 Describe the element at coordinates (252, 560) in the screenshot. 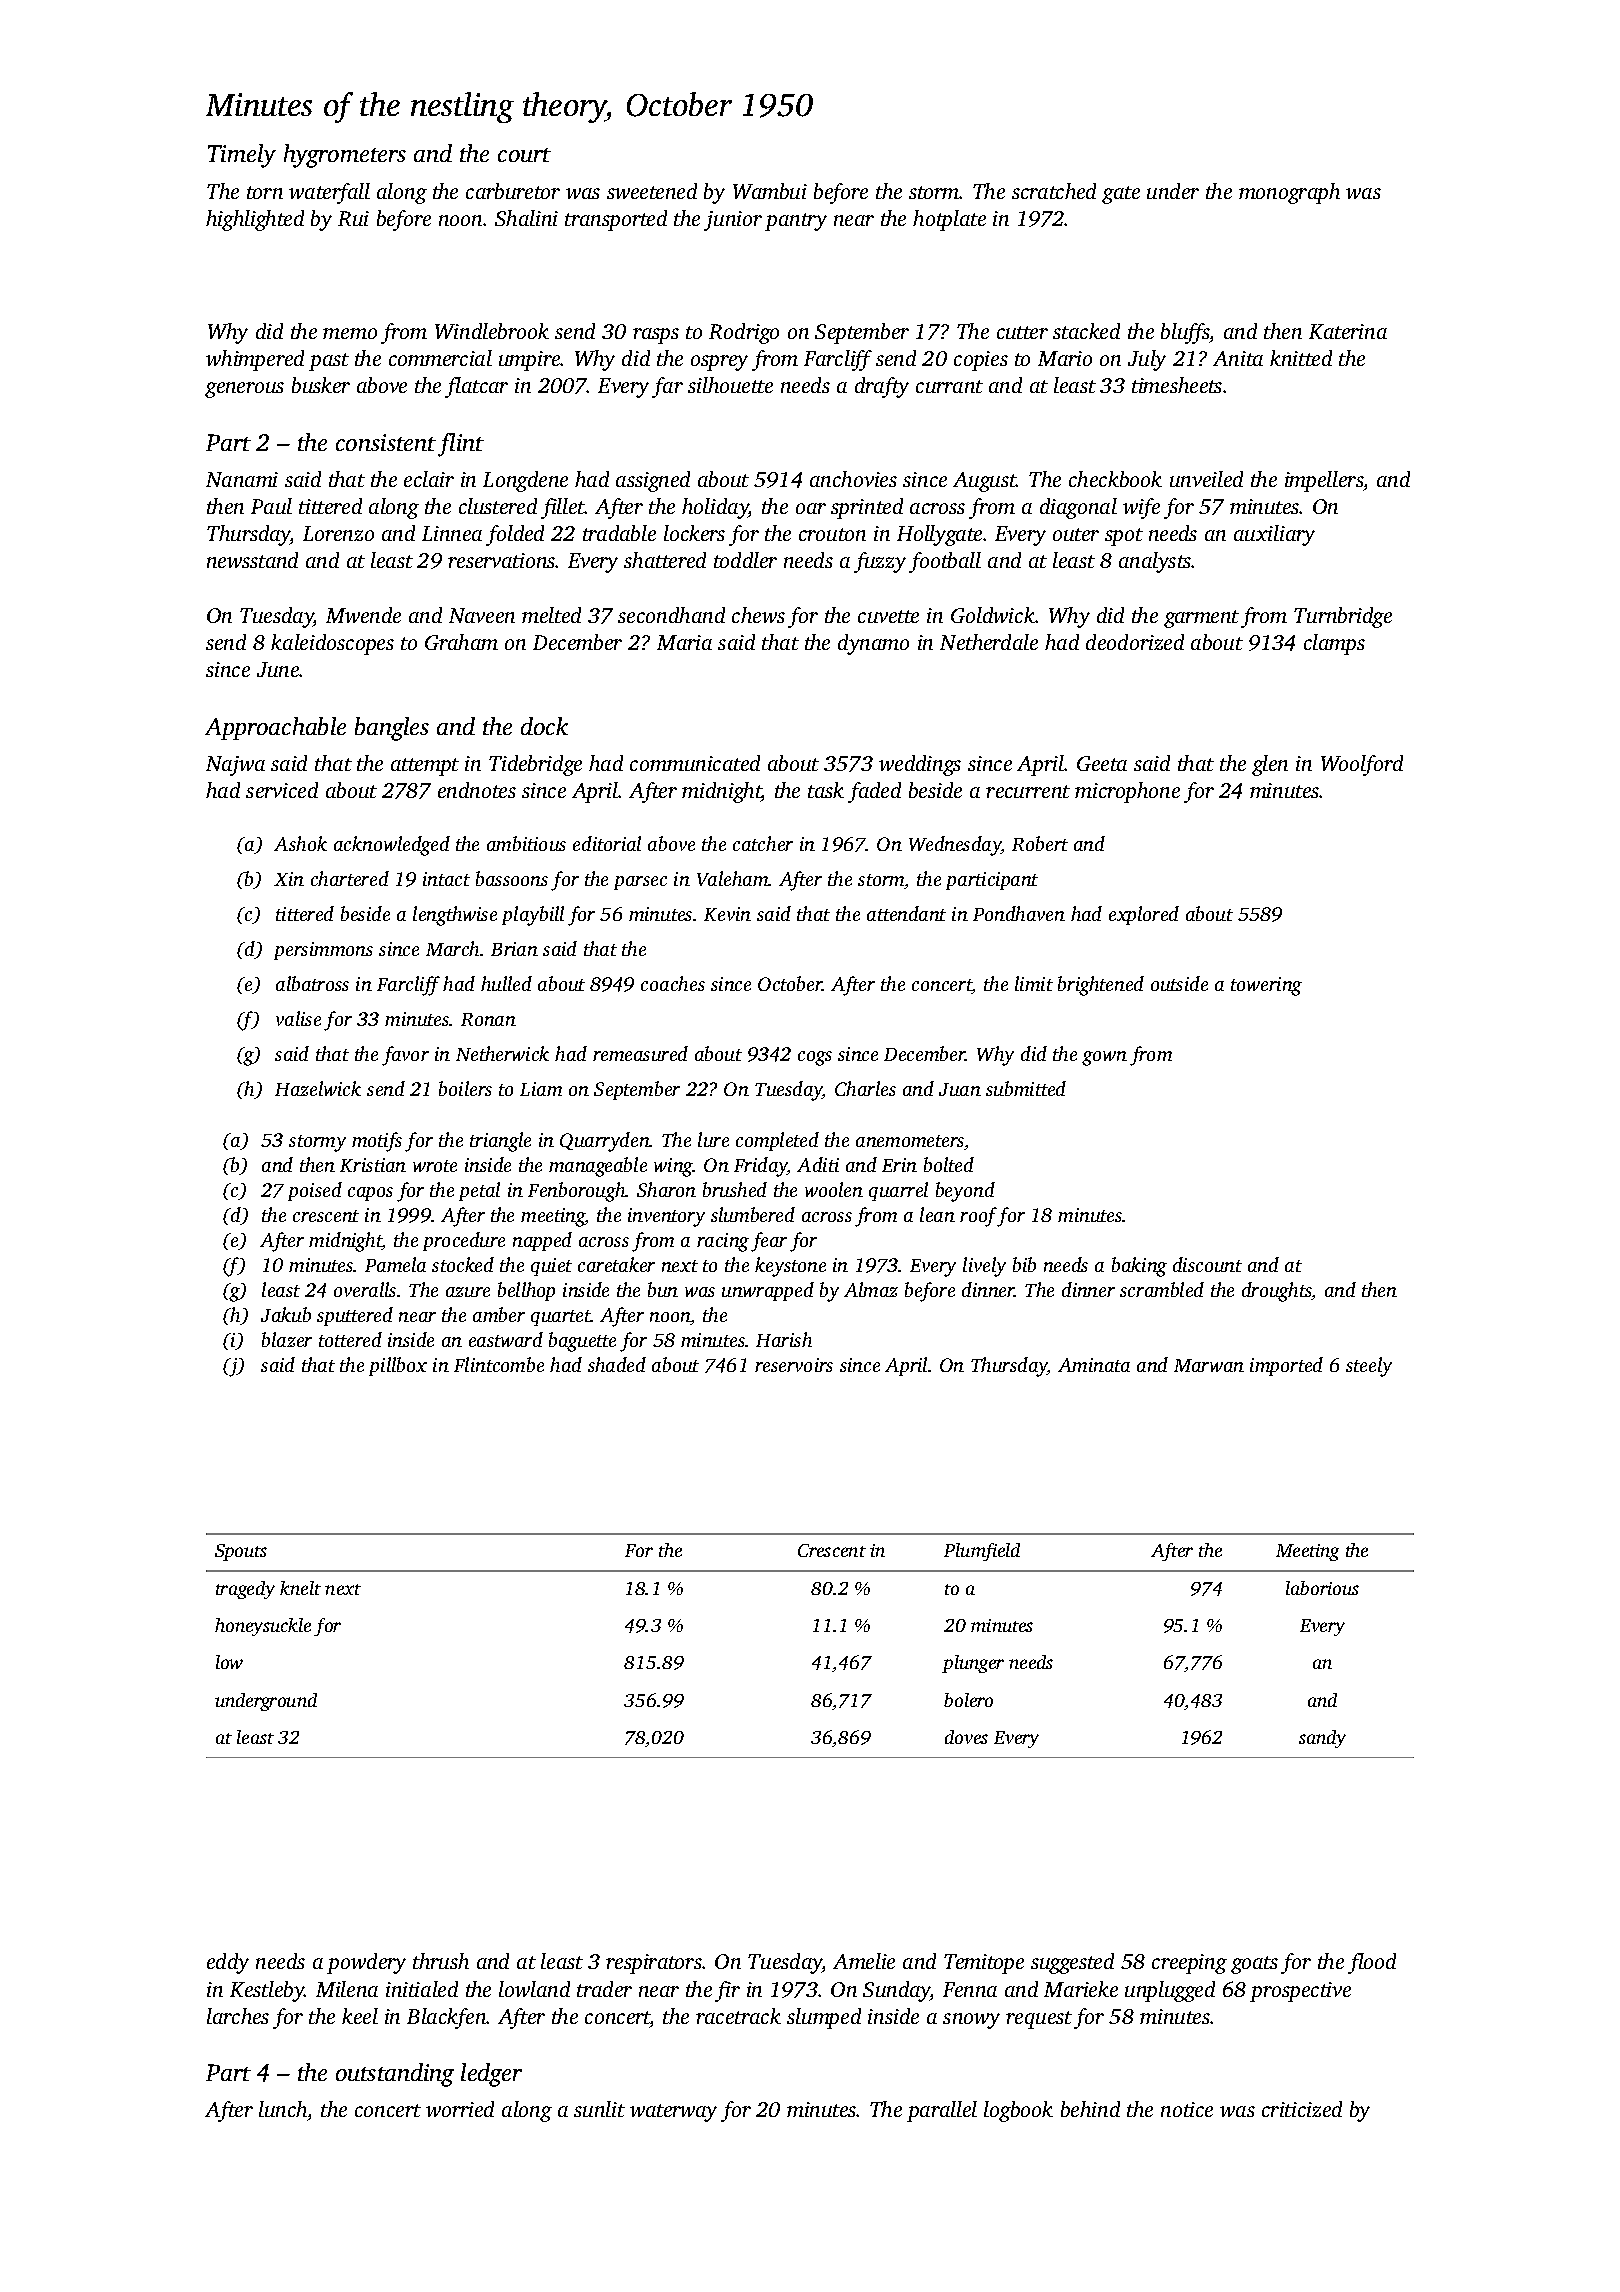

I see `newsstand` at that location.
